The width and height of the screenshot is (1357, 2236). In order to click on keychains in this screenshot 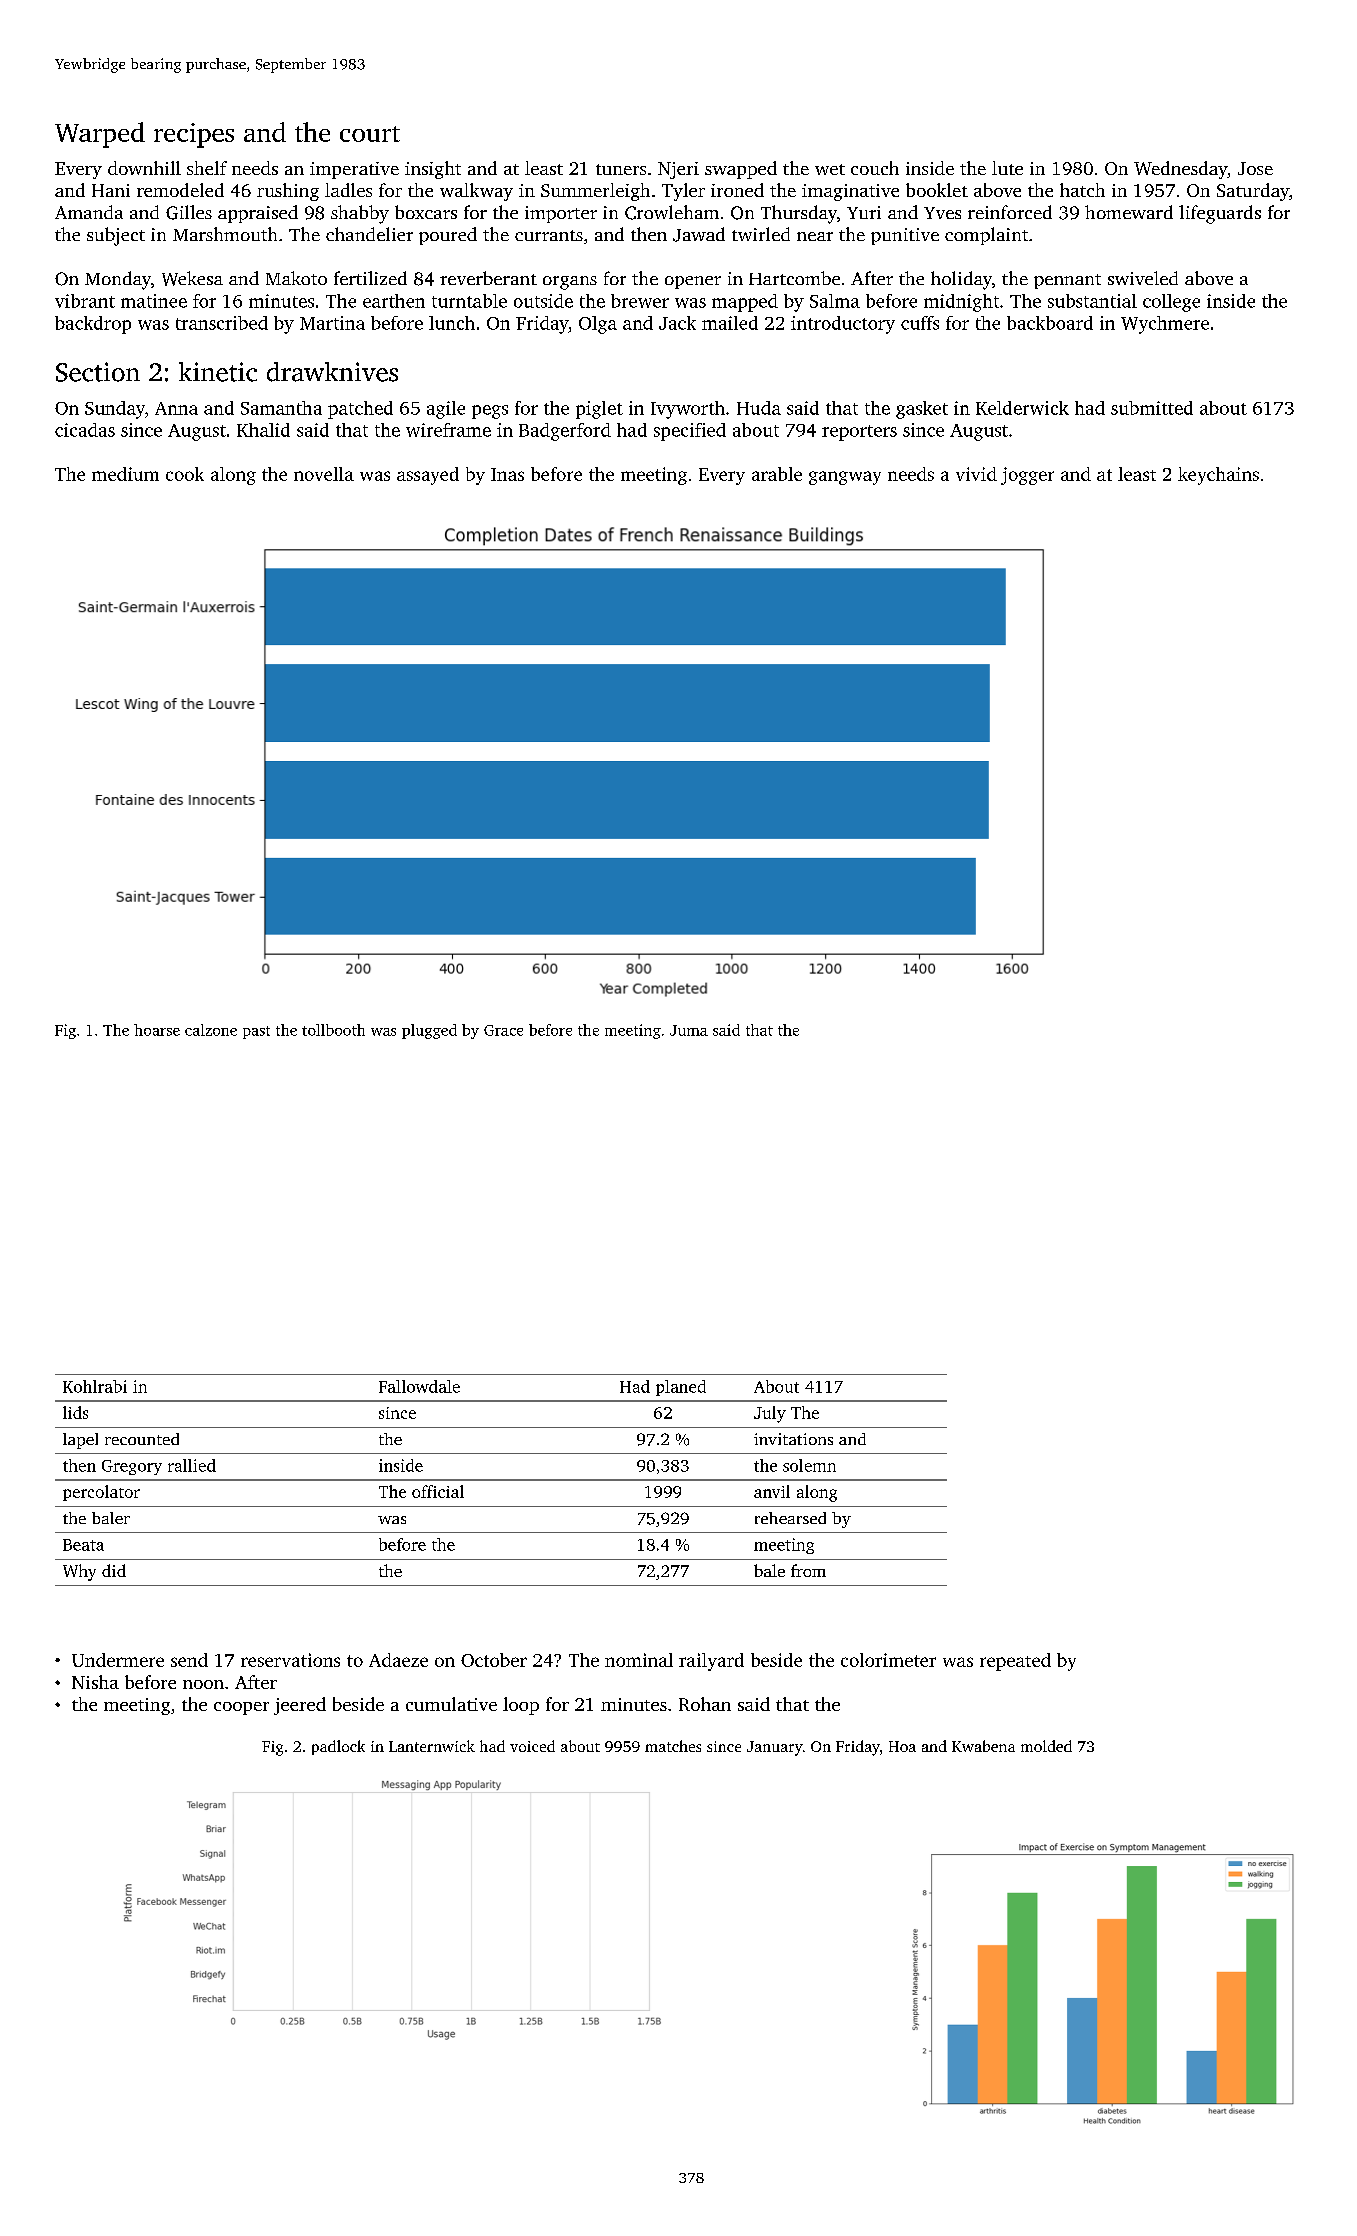, I will do `click(1218, 476)`.
